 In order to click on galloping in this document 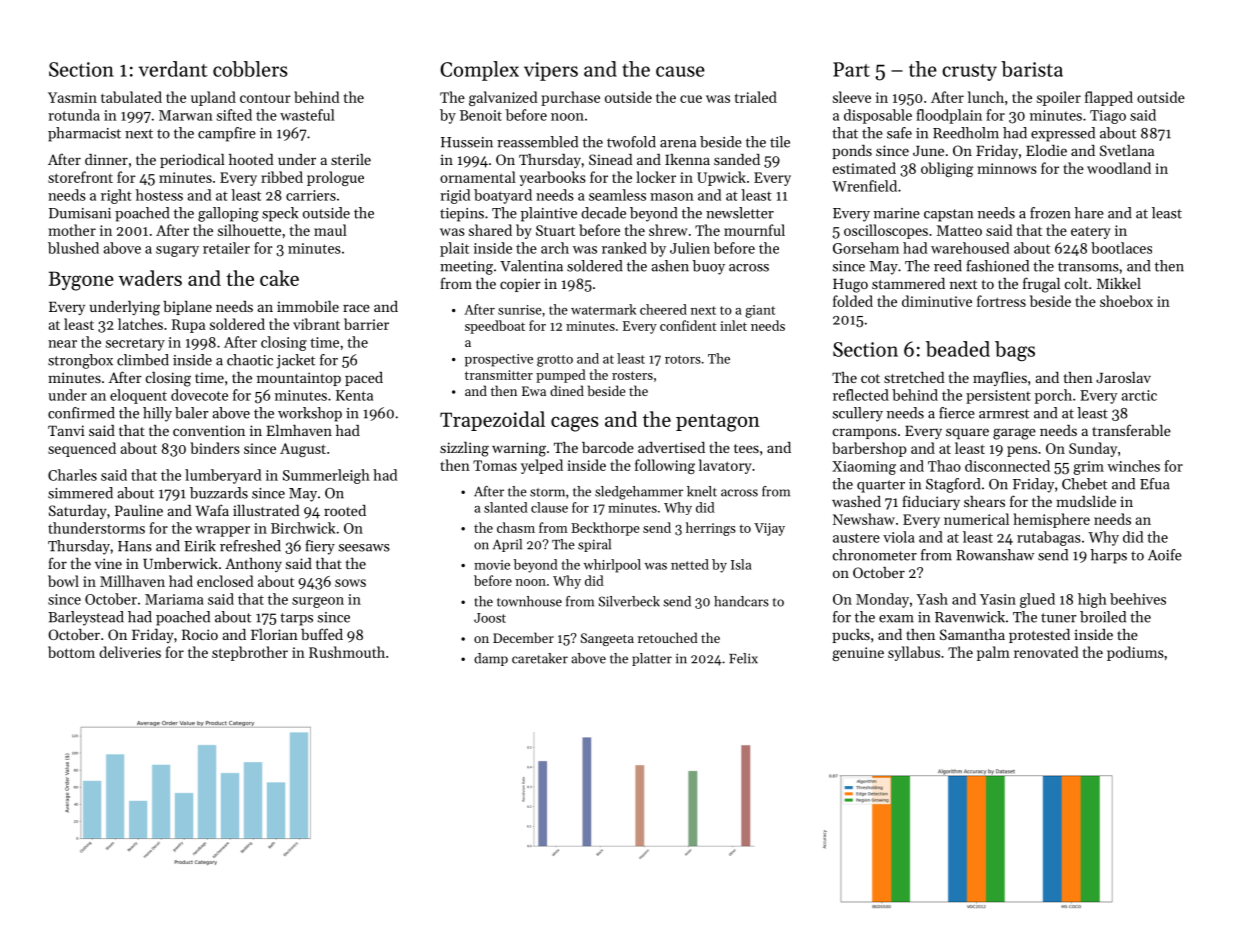, I will do `click(228, 214)`.
